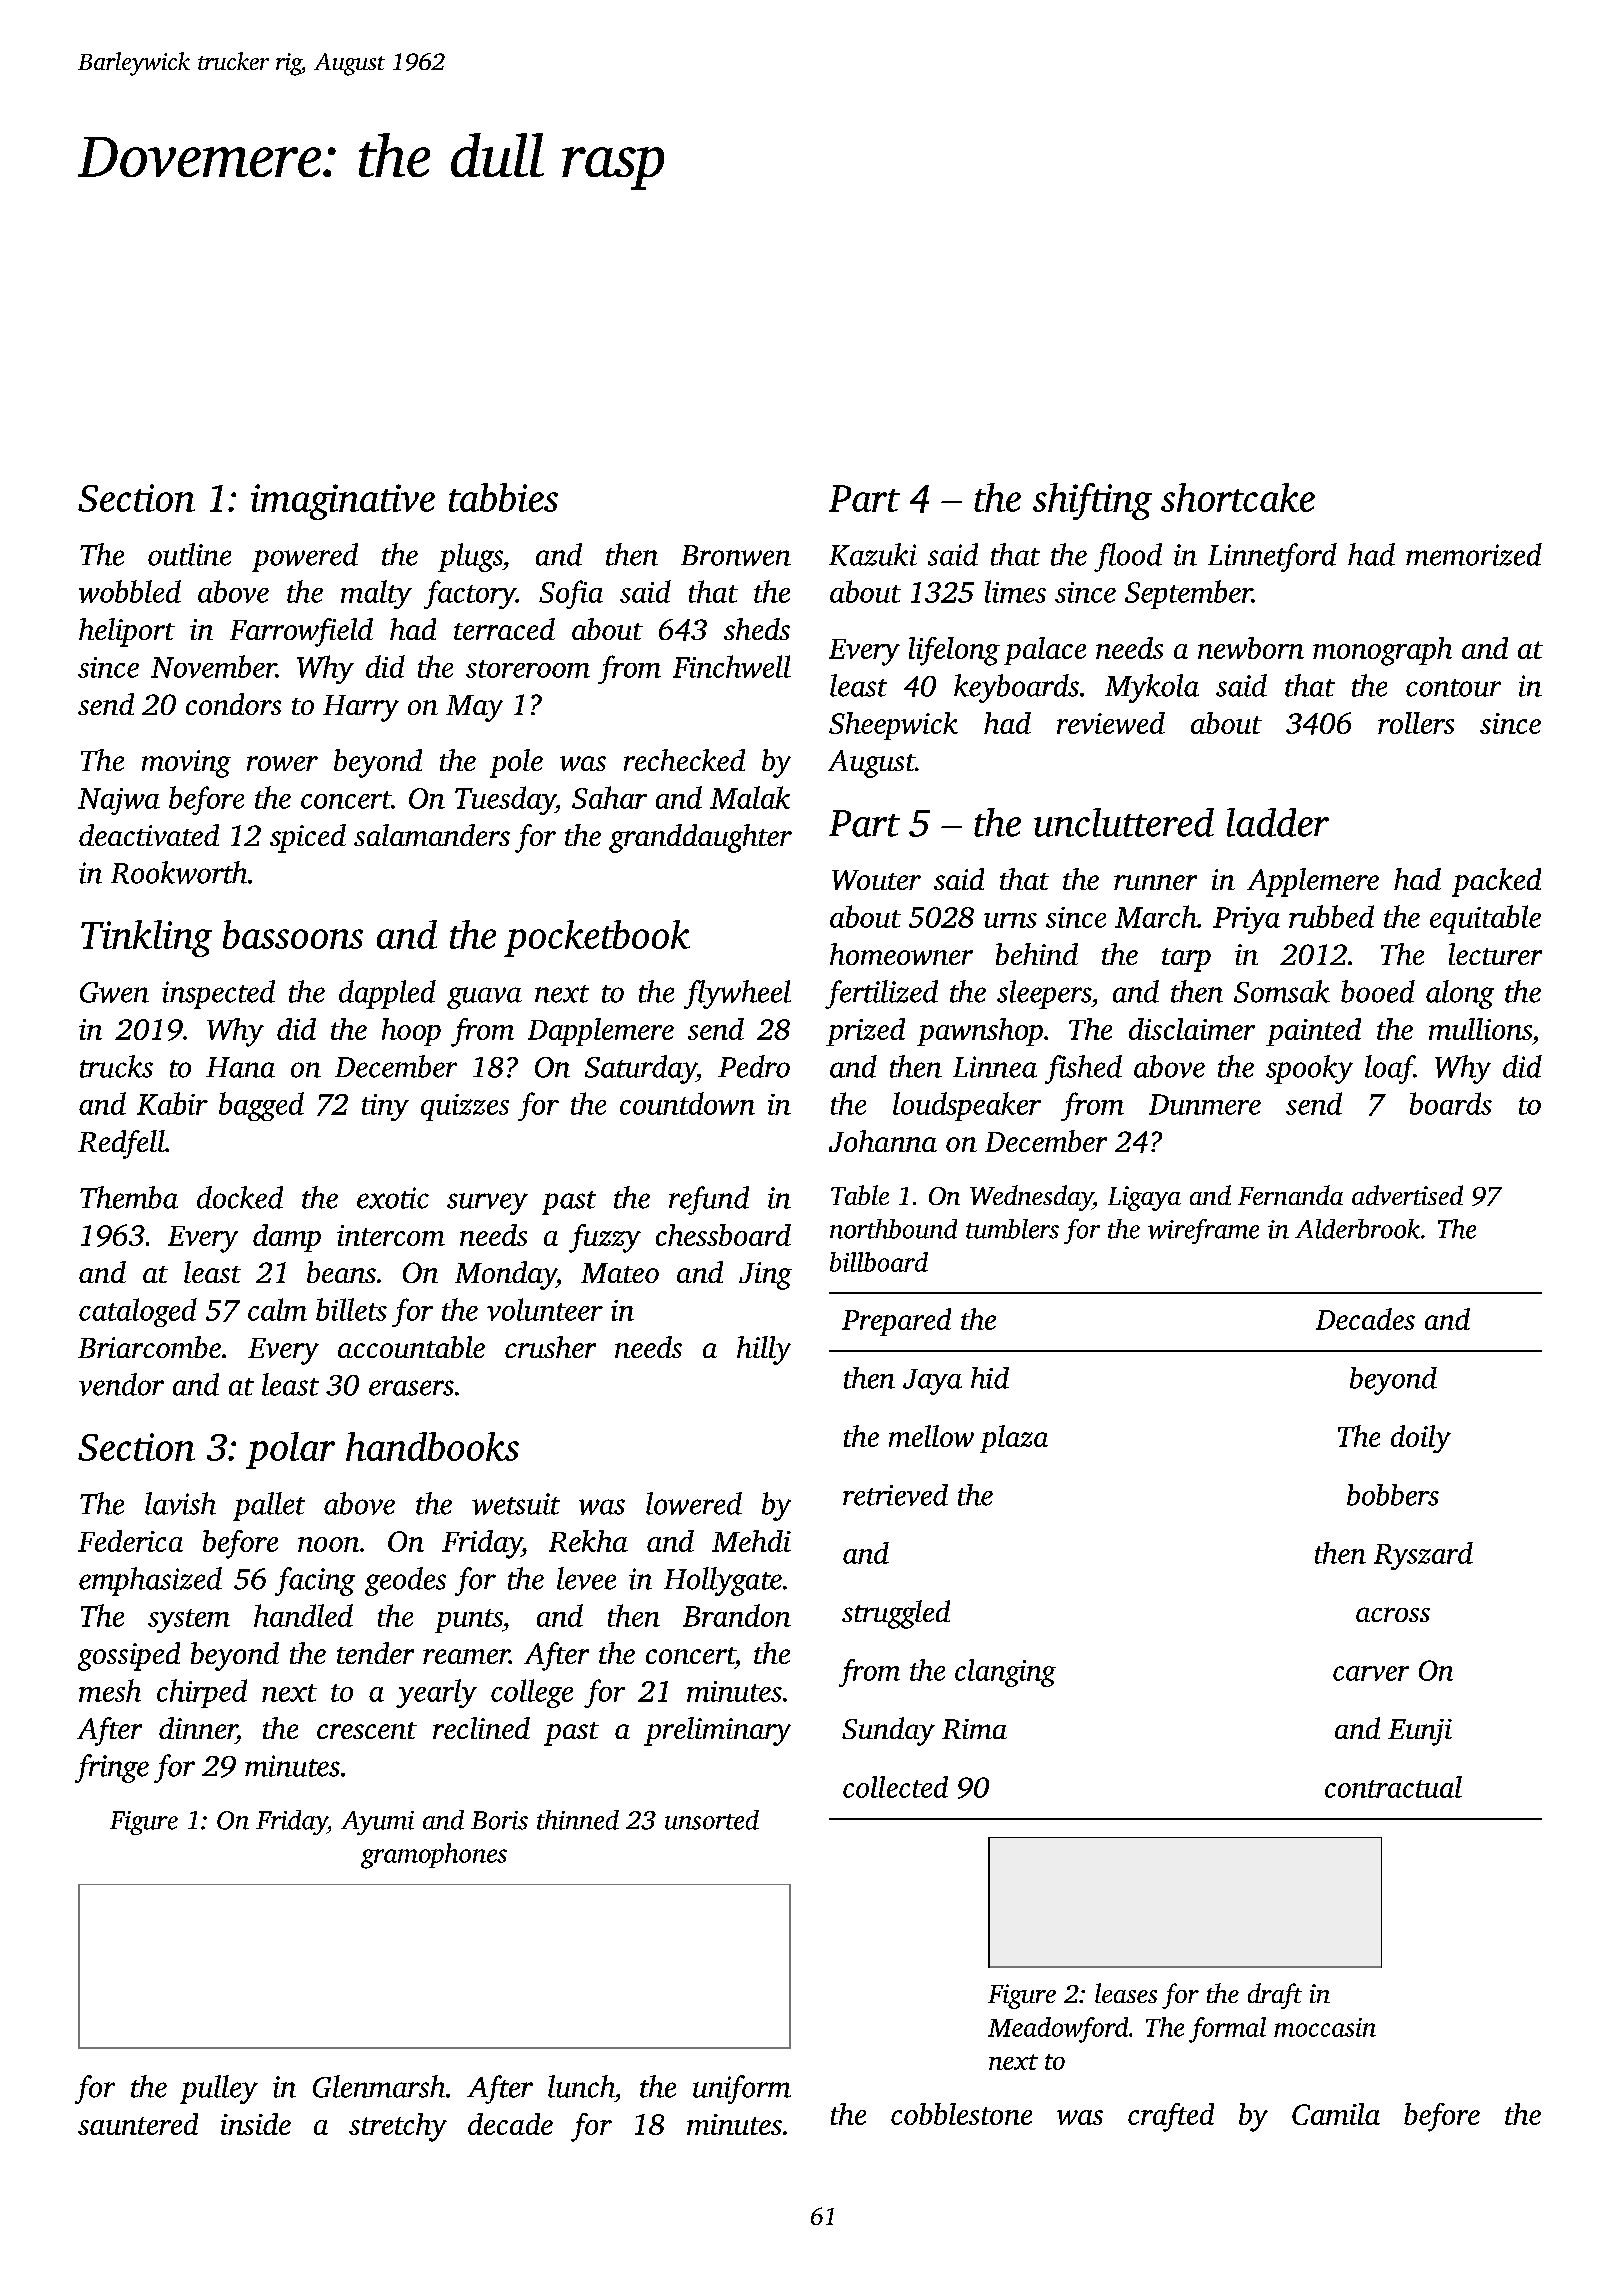 The image size is (1620, 2292). Describe the element at coordinates (465, 1107) in the screenshot. I see `quizzes` at that location.
